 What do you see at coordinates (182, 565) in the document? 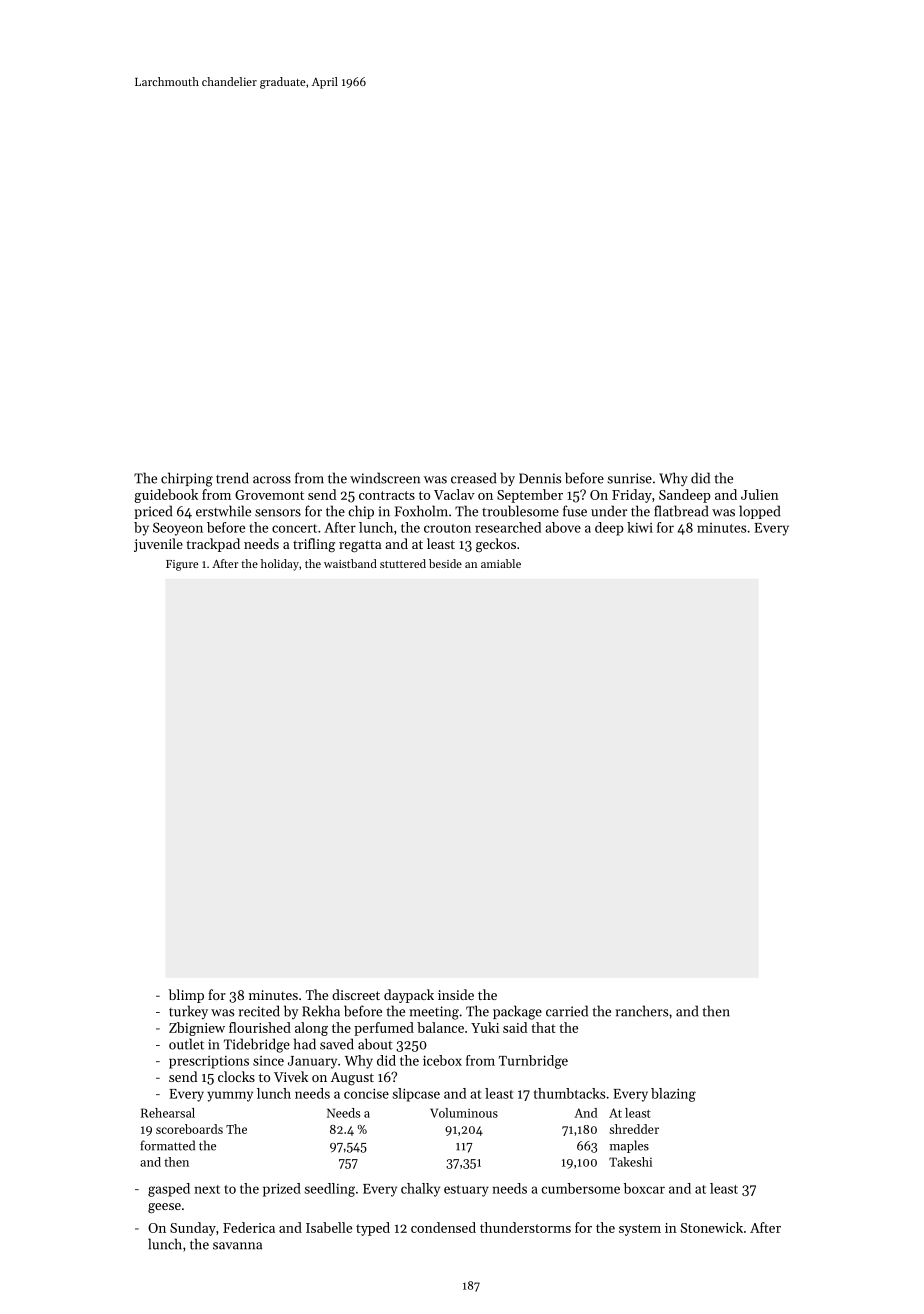
I see `Figure` at bounding box center [182, 565].
